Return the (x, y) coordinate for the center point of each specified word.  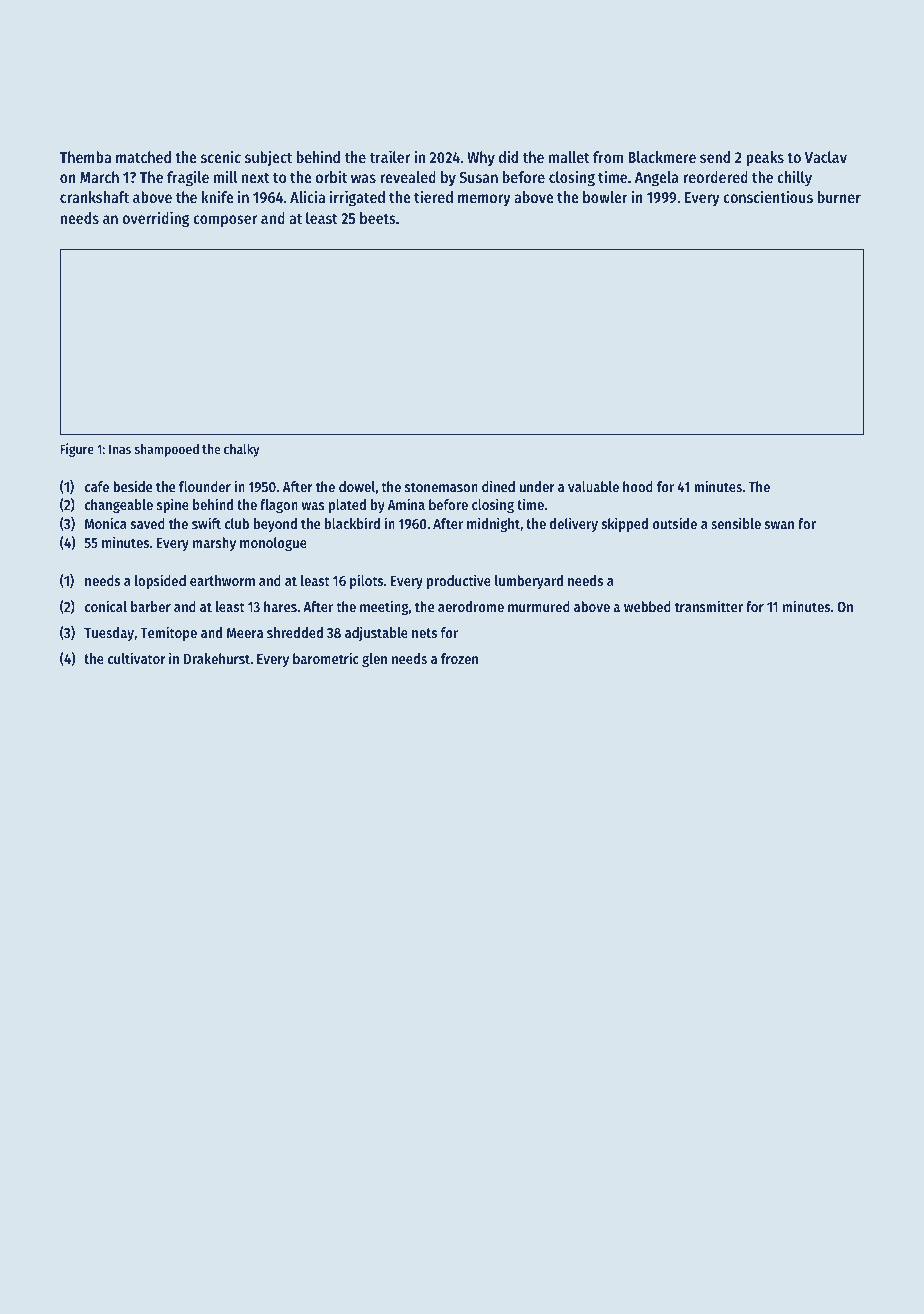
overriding (155, 219)
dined (498, 486)
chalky (242, 450)
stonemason (441, 487)
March (99, 177)
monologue (273, 544)
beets (378, 218)
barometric (326, 658)
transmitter (709, 606)
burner (839, 197)
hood (638, 486)
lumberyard (529, 582)
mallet (569, 157)
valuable (593, 486)
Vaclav (826, 157)
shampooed (167, 450)
